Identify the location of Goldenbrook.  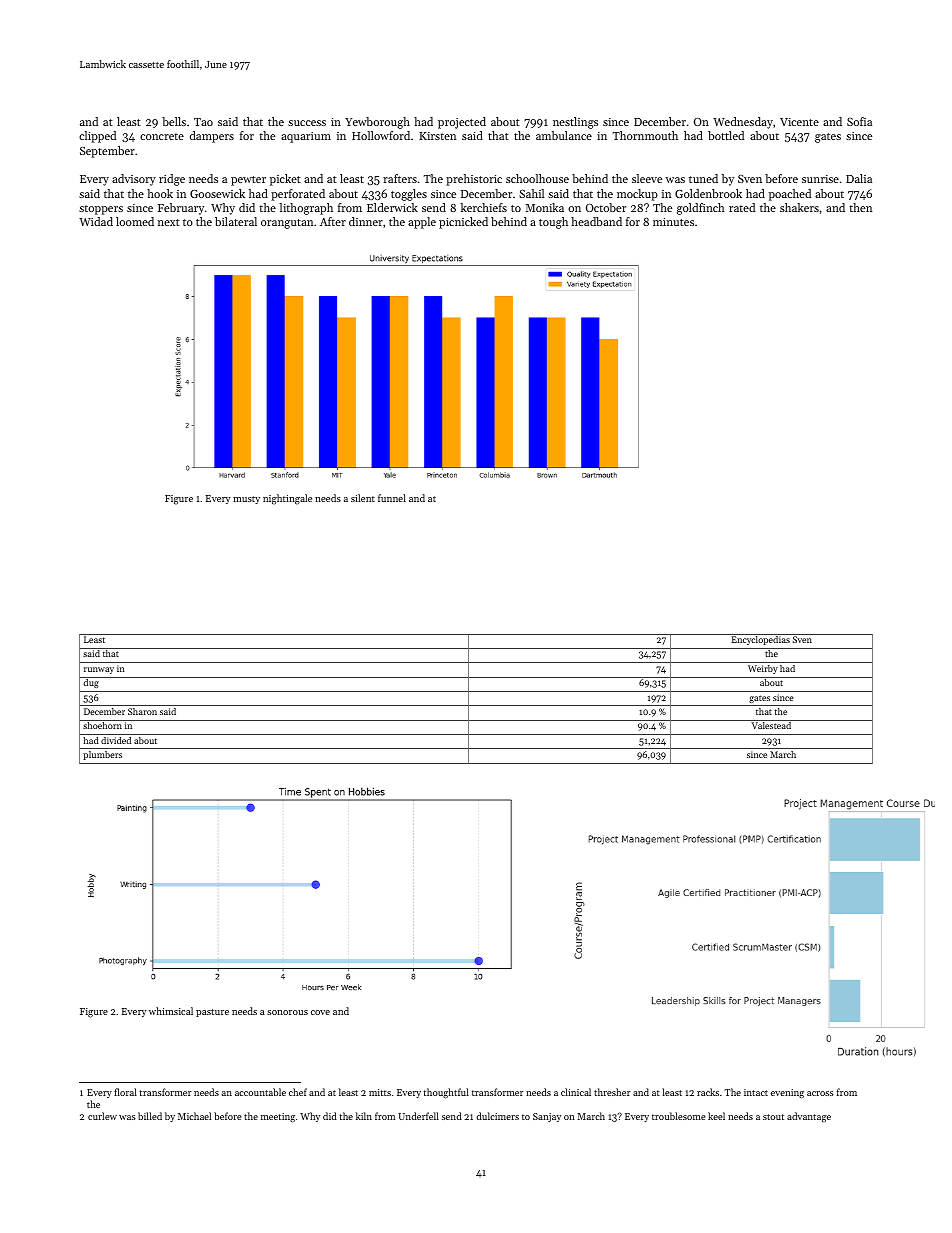
(708, 193).
